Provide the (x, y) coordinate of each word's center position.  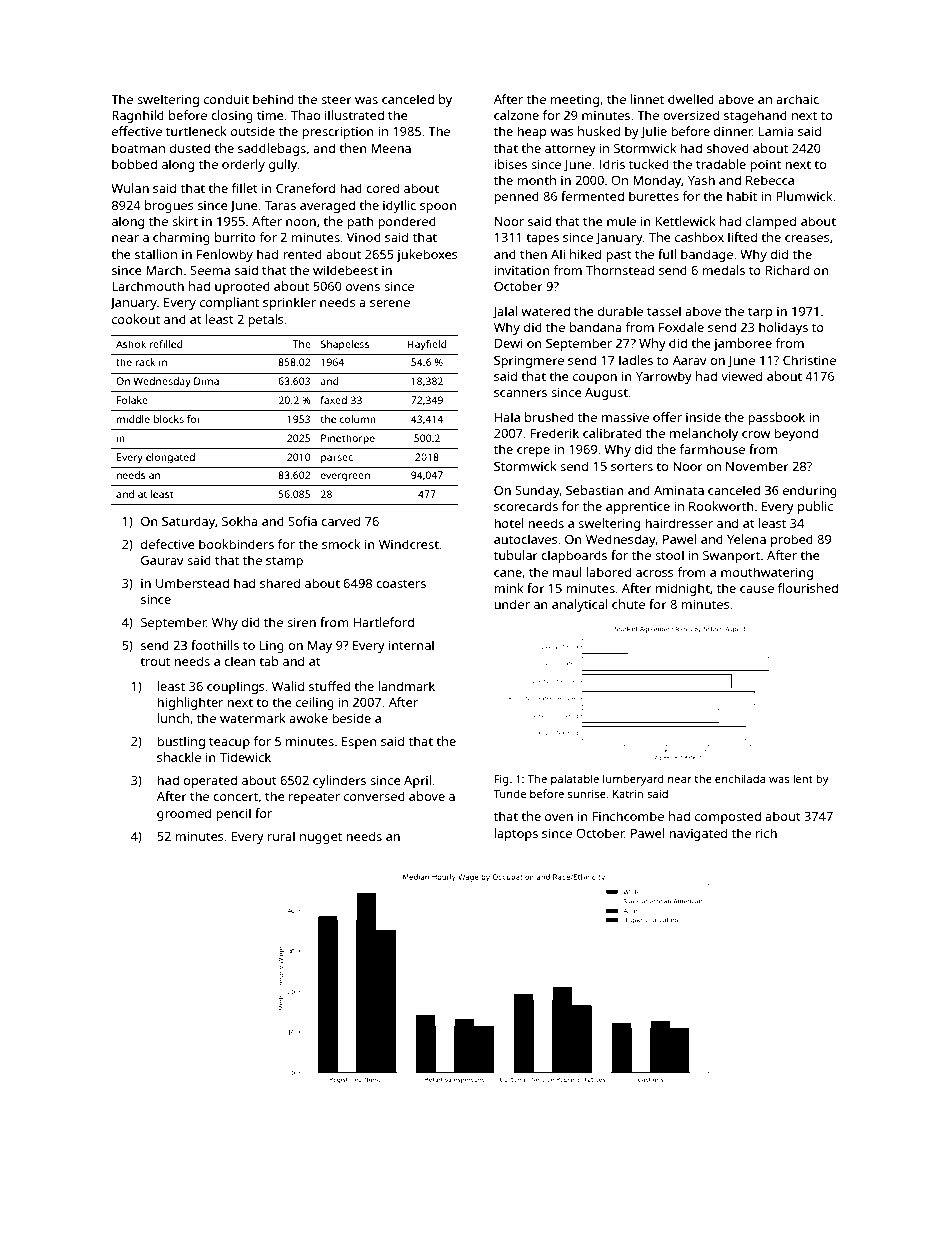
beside (351, 718)
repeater (314, 798)
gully (283, 165)
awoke (308, 718)
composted (728, 817)
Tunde (510, 793)
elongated (170, 458)
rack (146, 362)
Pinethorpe (348, 439)
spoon (438, 208)
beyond (796, 434)
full (667, 254)
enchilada (740, 778)
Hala (507, 417)
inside (703, 417)
